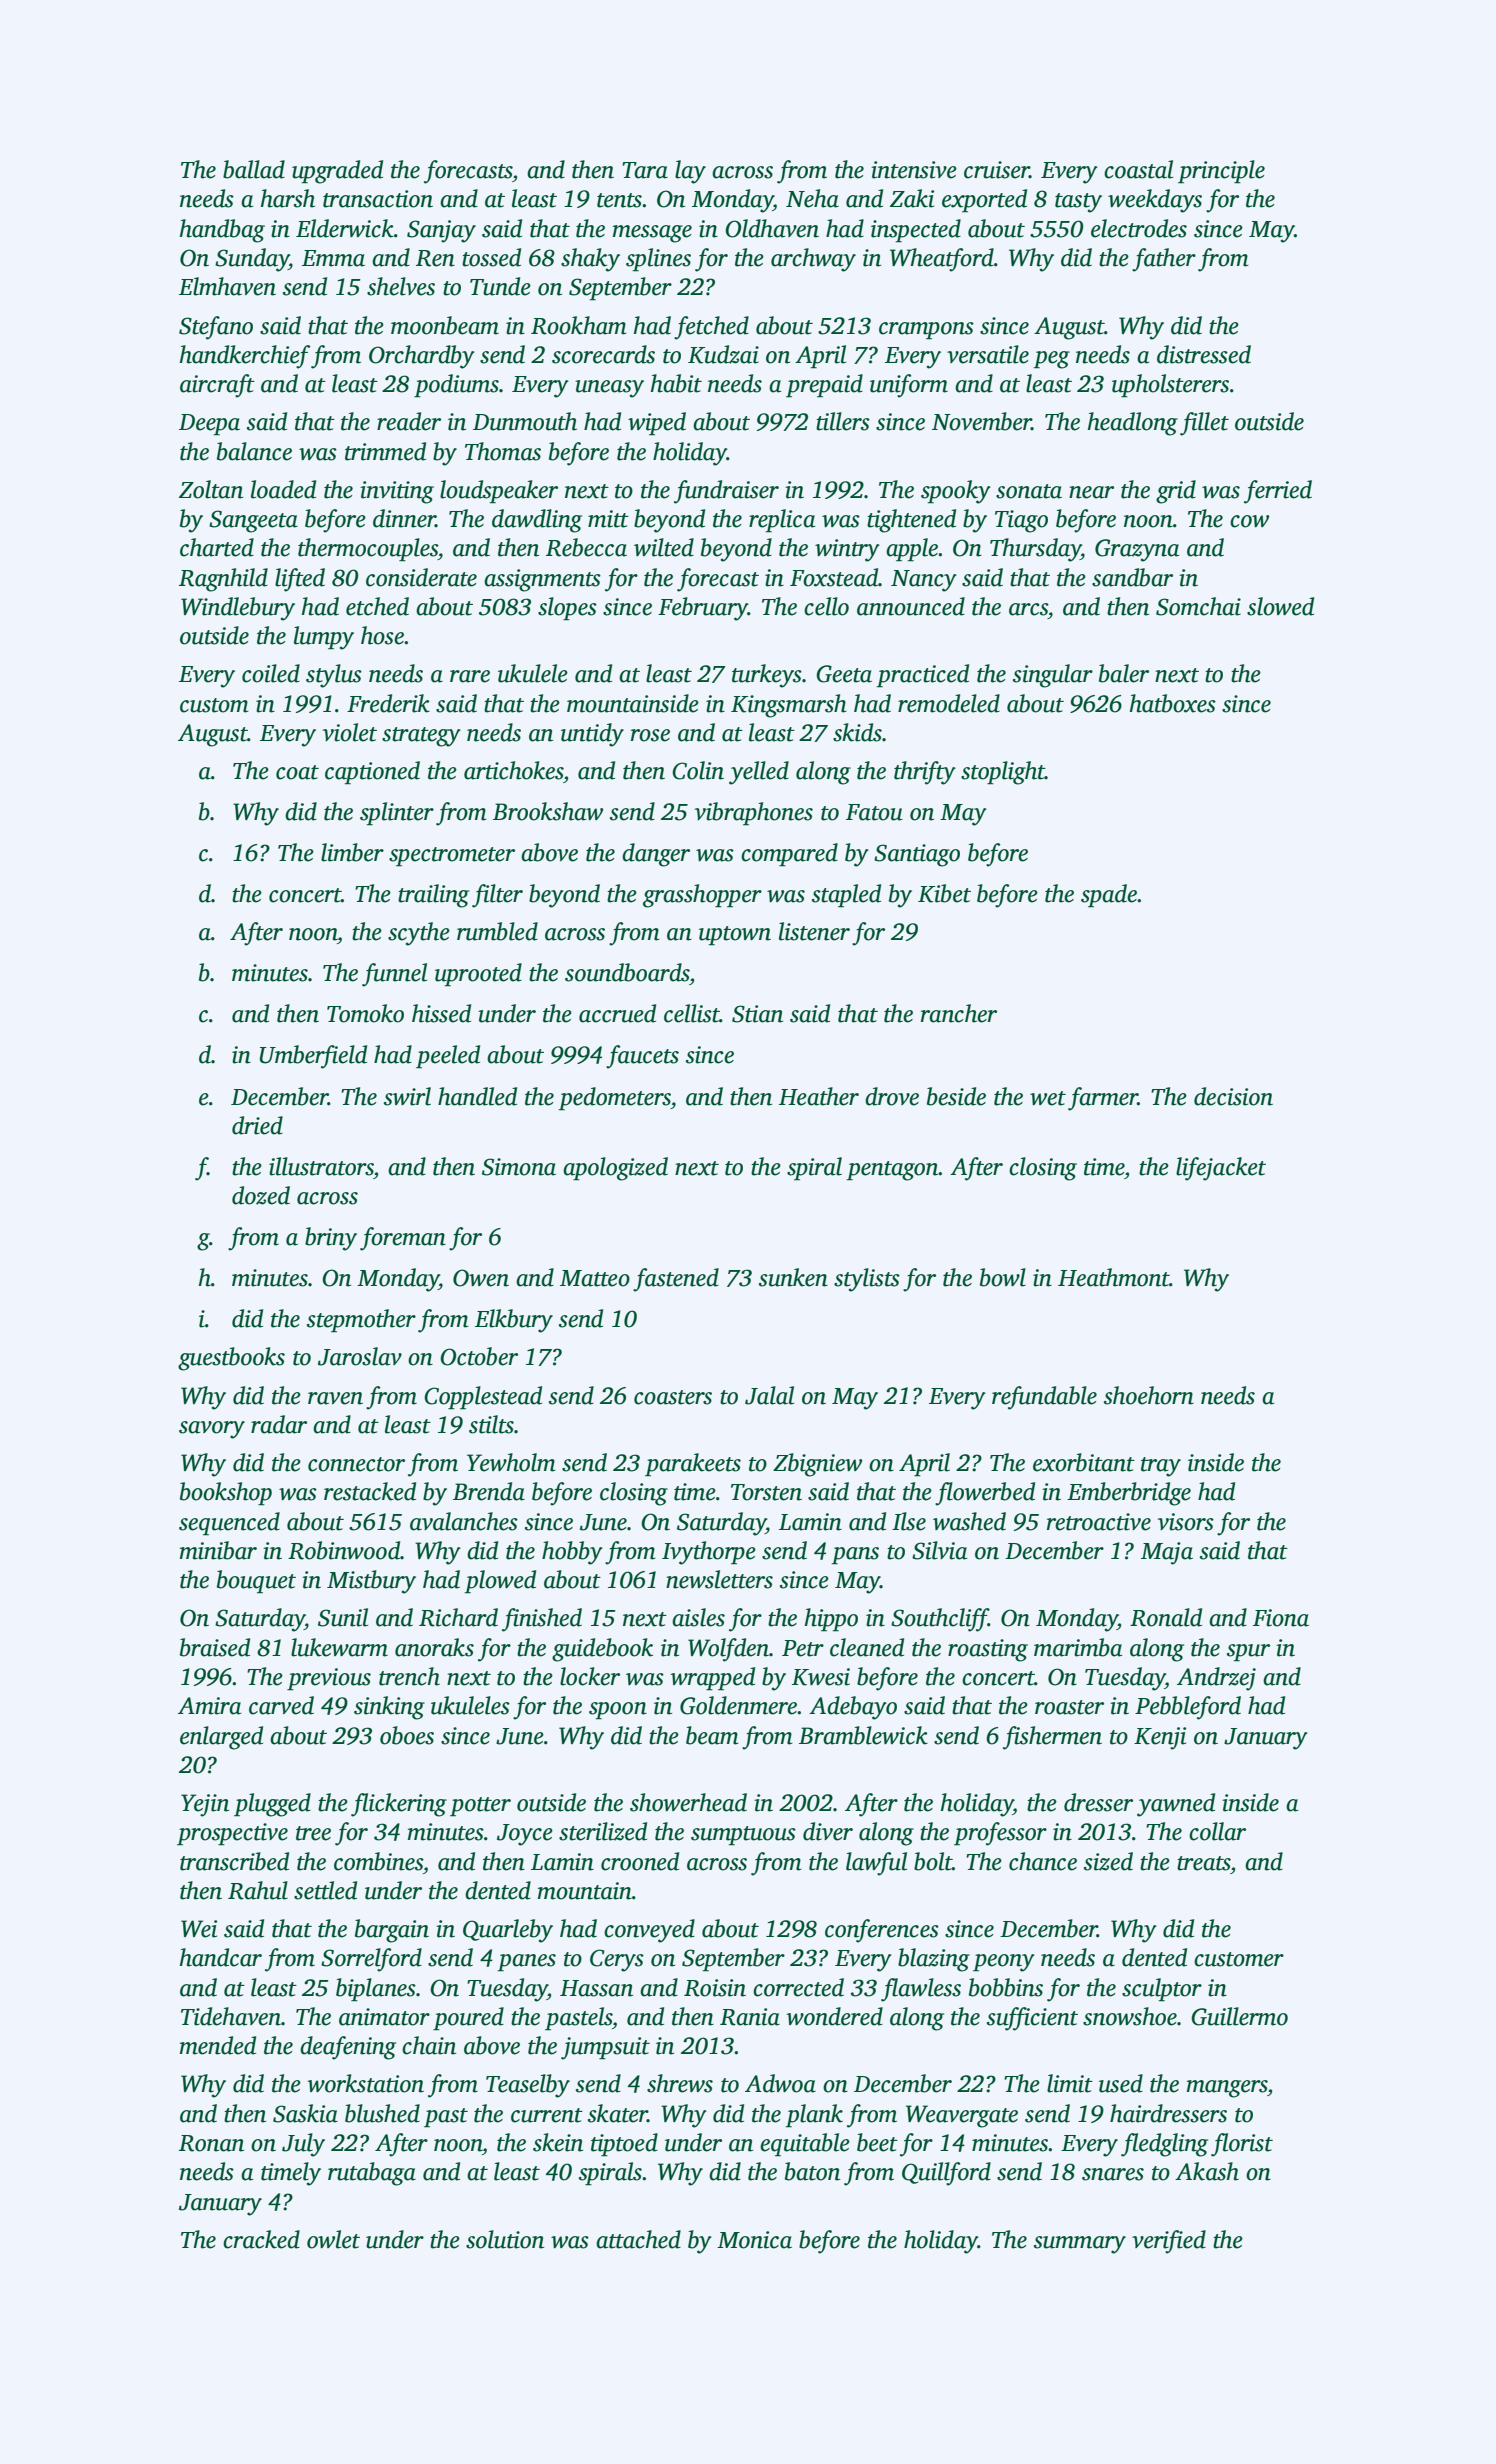 The width and height of the image is (1496, 2464). What do you see at coordinates (1124, 673) in the image?
I see `baler` at bounding box center [1124, 673].
